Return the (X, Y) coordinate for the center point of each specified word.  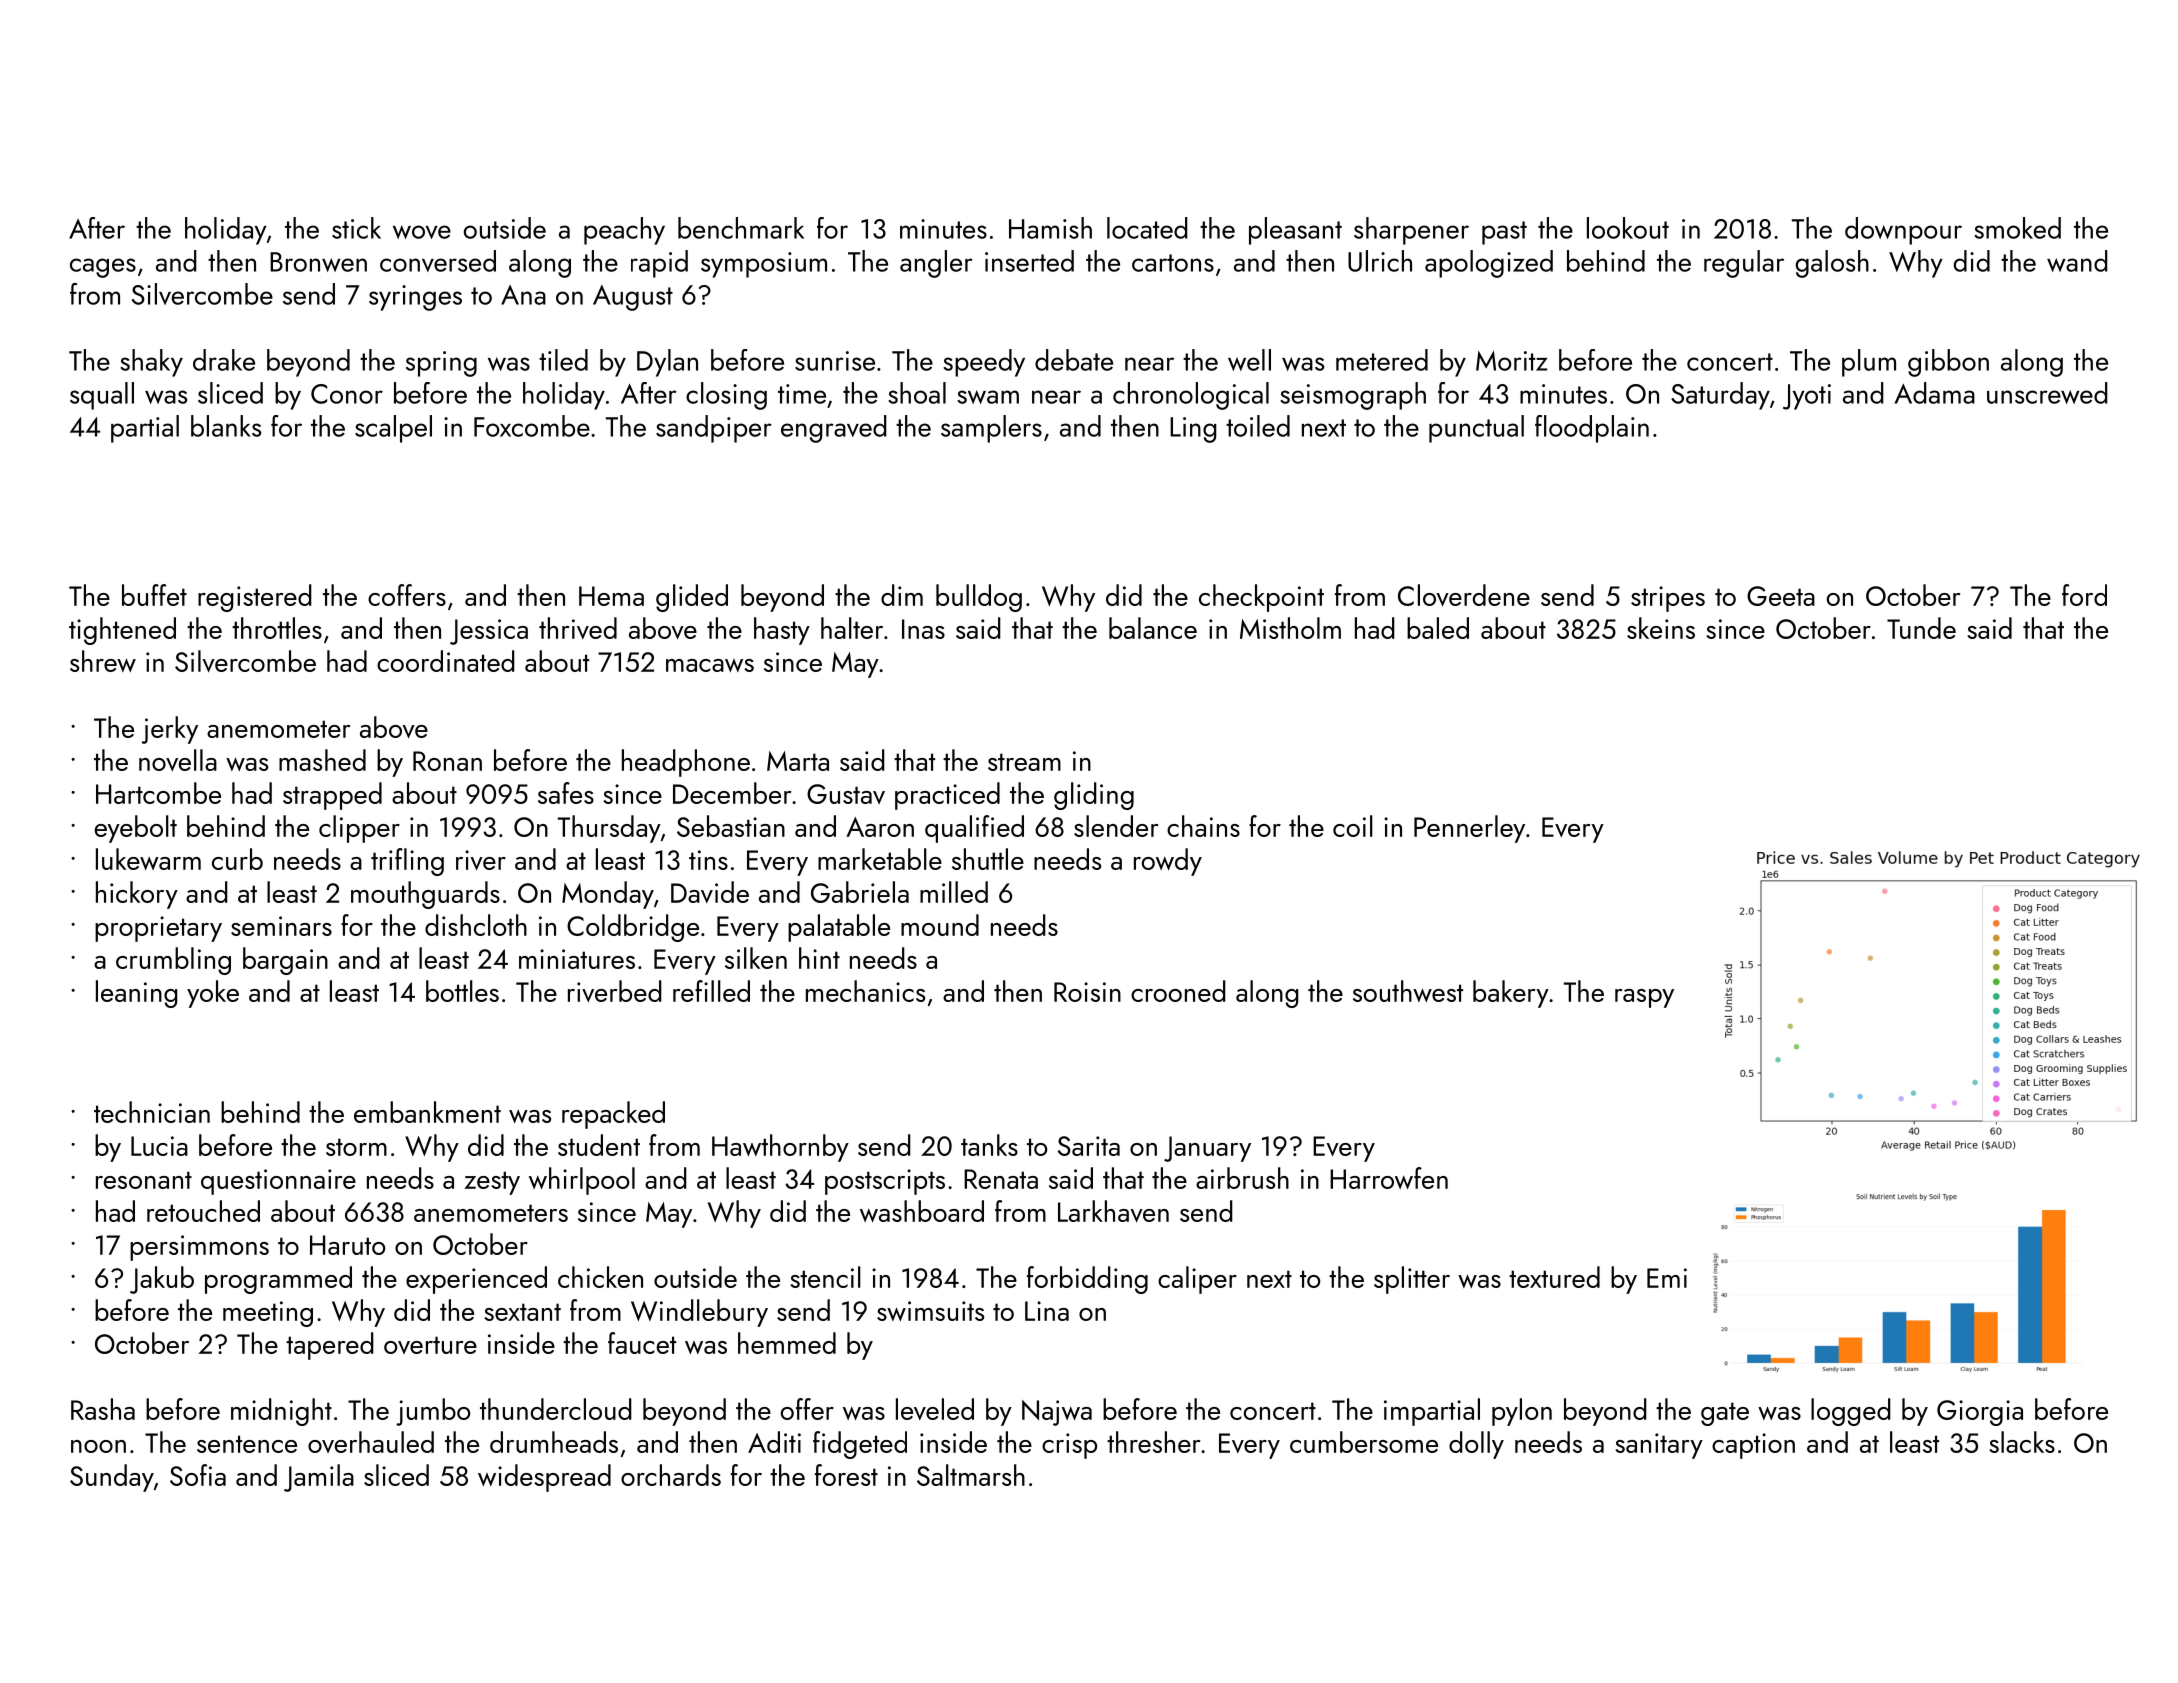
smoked (2017, 228)
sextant (522, 1312)
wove (422, 232)
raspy (1644, 998)
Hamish (1050, 228)
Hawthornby (780, 1148)
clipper (359, 829)
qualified (974, 829)
